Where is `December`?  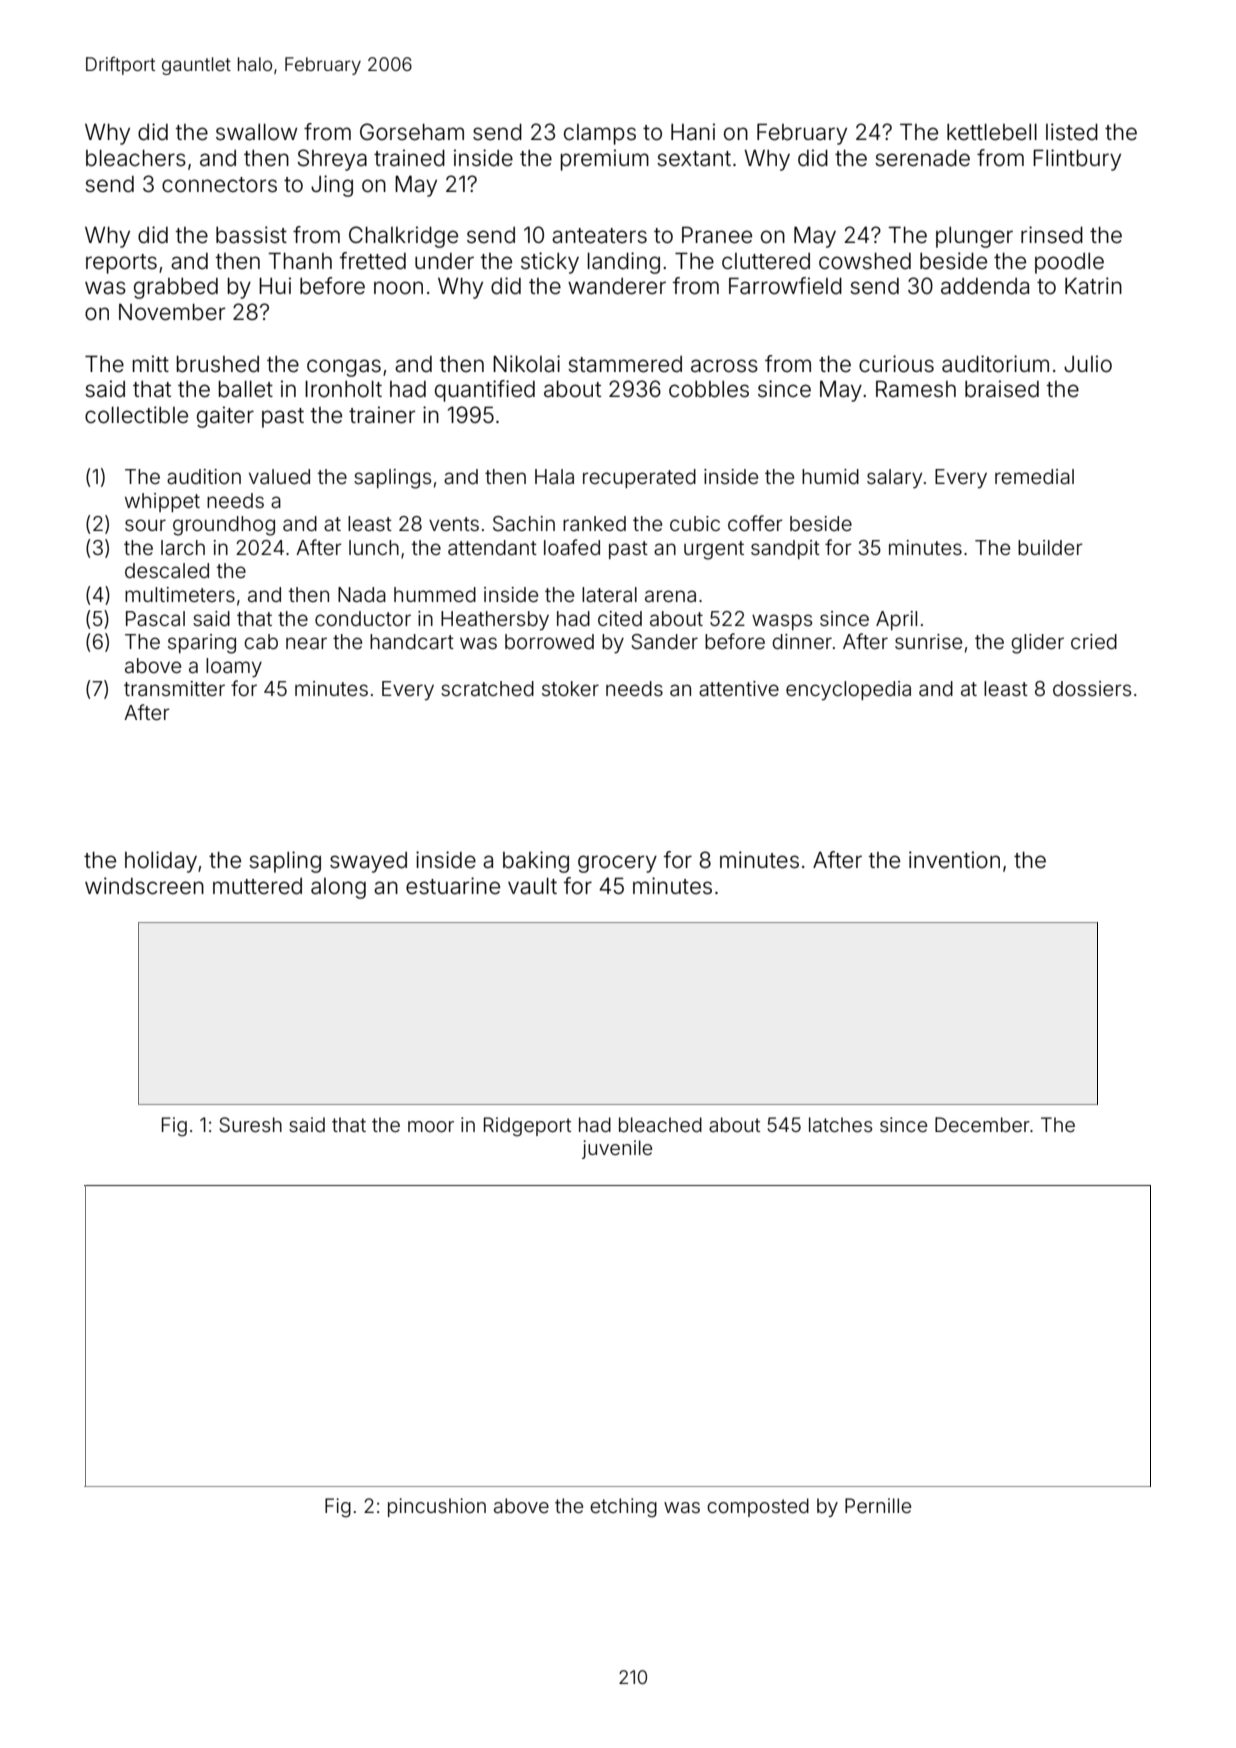 December is located at coordinates (982, 1124).
